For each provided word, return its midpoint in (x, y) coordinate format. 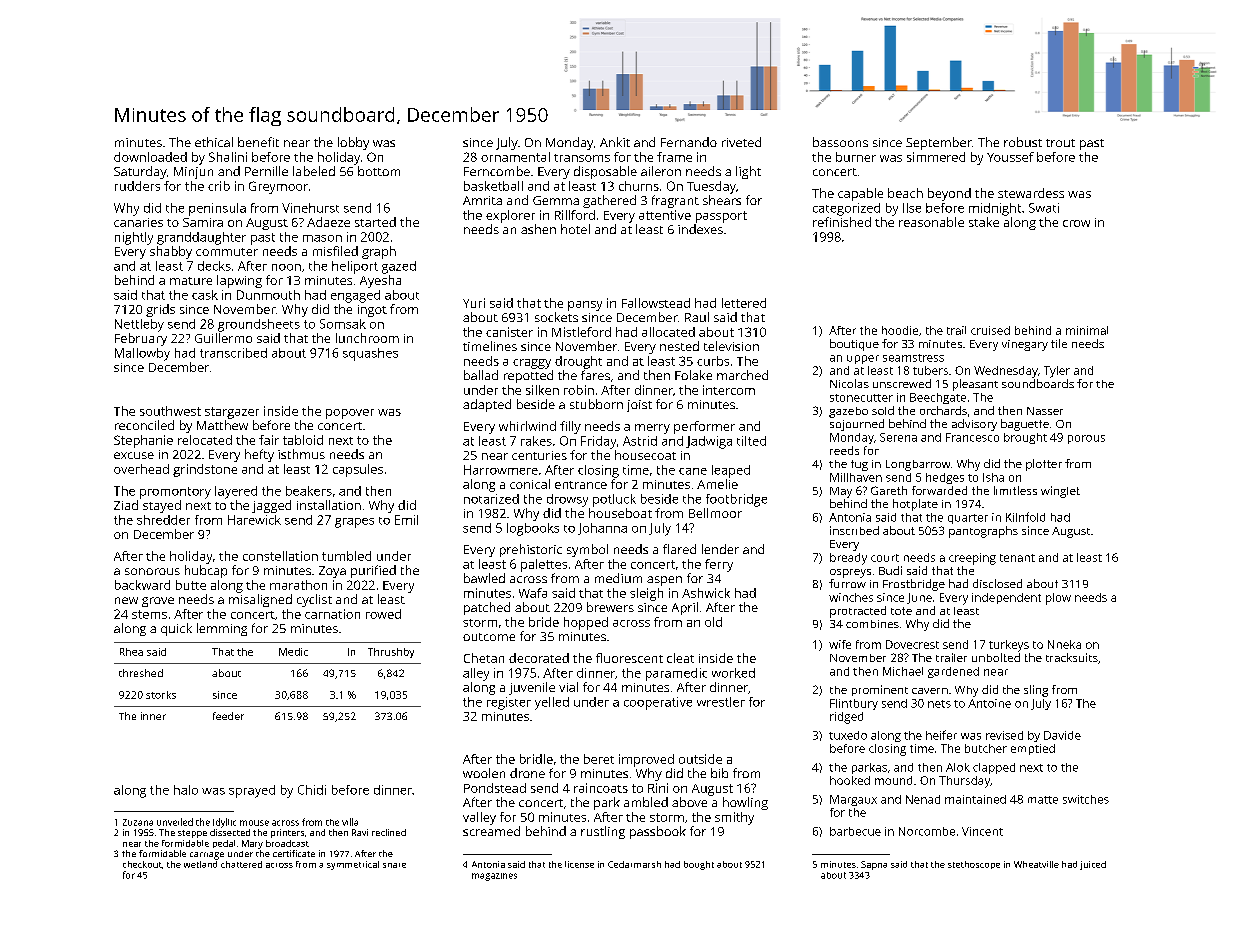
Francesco (972, 437)
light (748, 172)
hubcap (206, 571)
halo (186, 790)
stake (984, 222)
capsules (358, 470)
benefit (258, 142)
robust (1023, 142)
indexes (700, 229)
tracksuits (1072, 657)
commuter (227, 252)
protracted (858, 612)
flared (679, 549)
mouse (254, 823)
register (509, 703)
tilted (751, 441)
